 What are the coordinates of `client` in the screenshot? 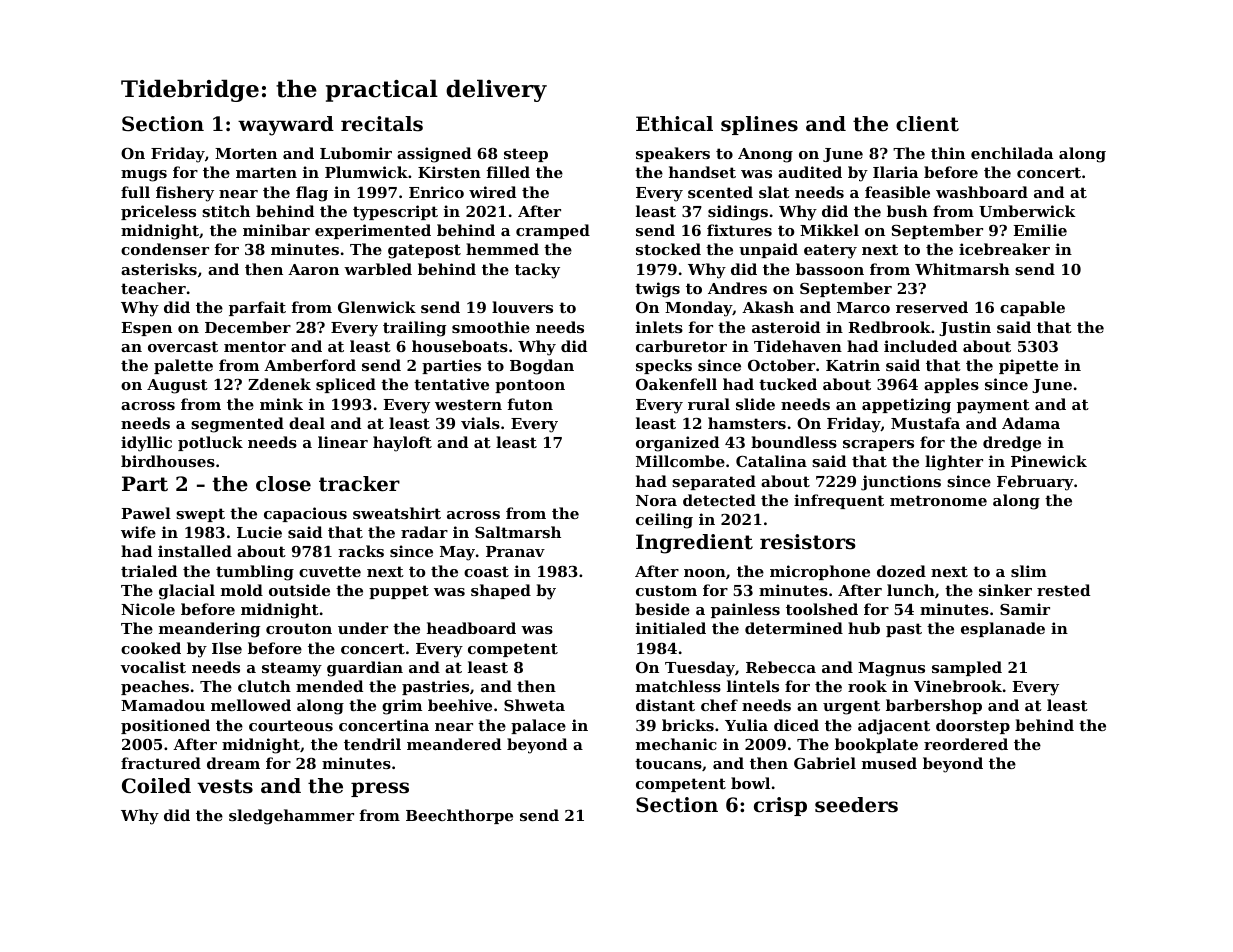 It's located at (927, 124).
